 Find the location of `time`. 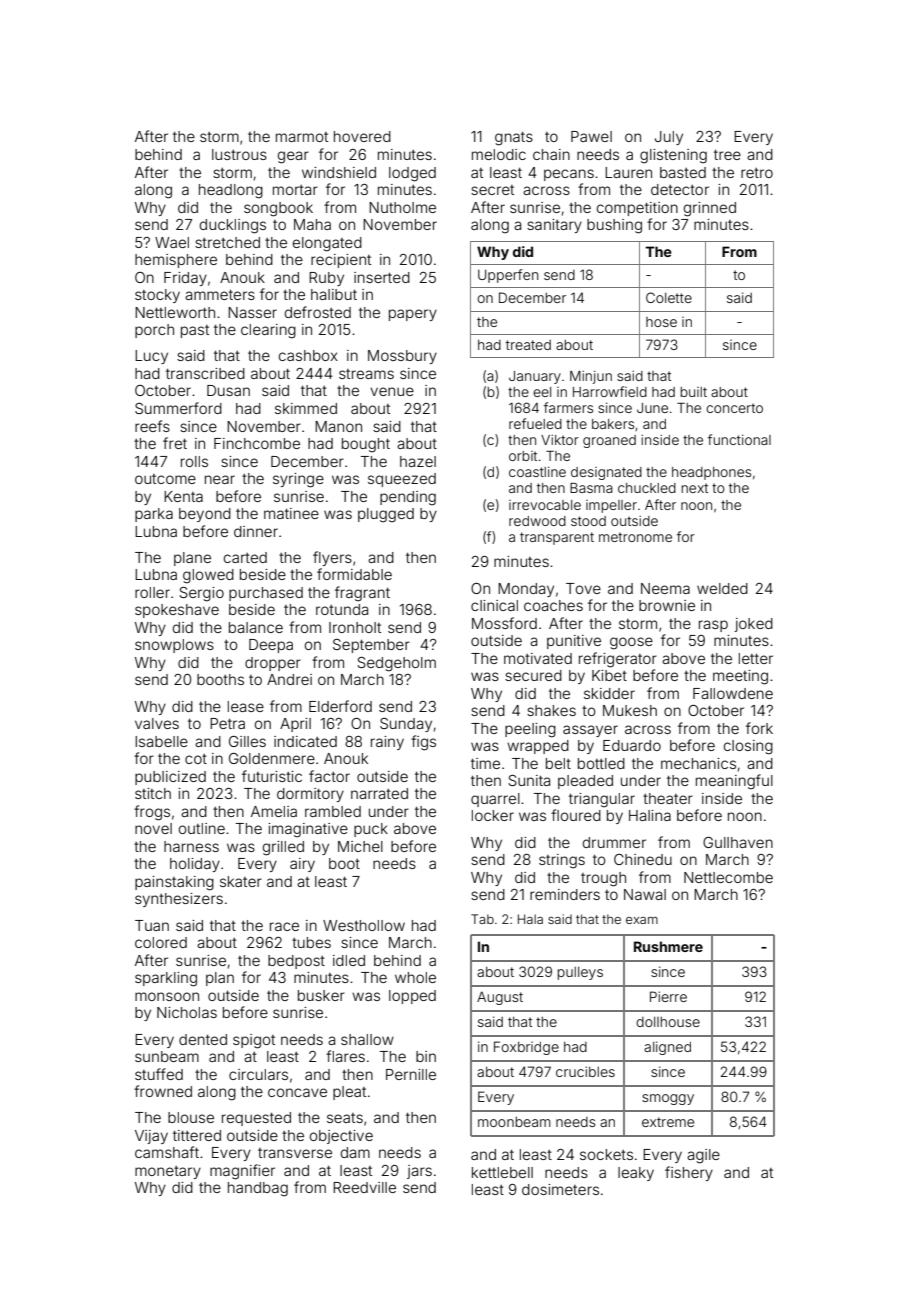

time is located at coordinates (485, 763).
